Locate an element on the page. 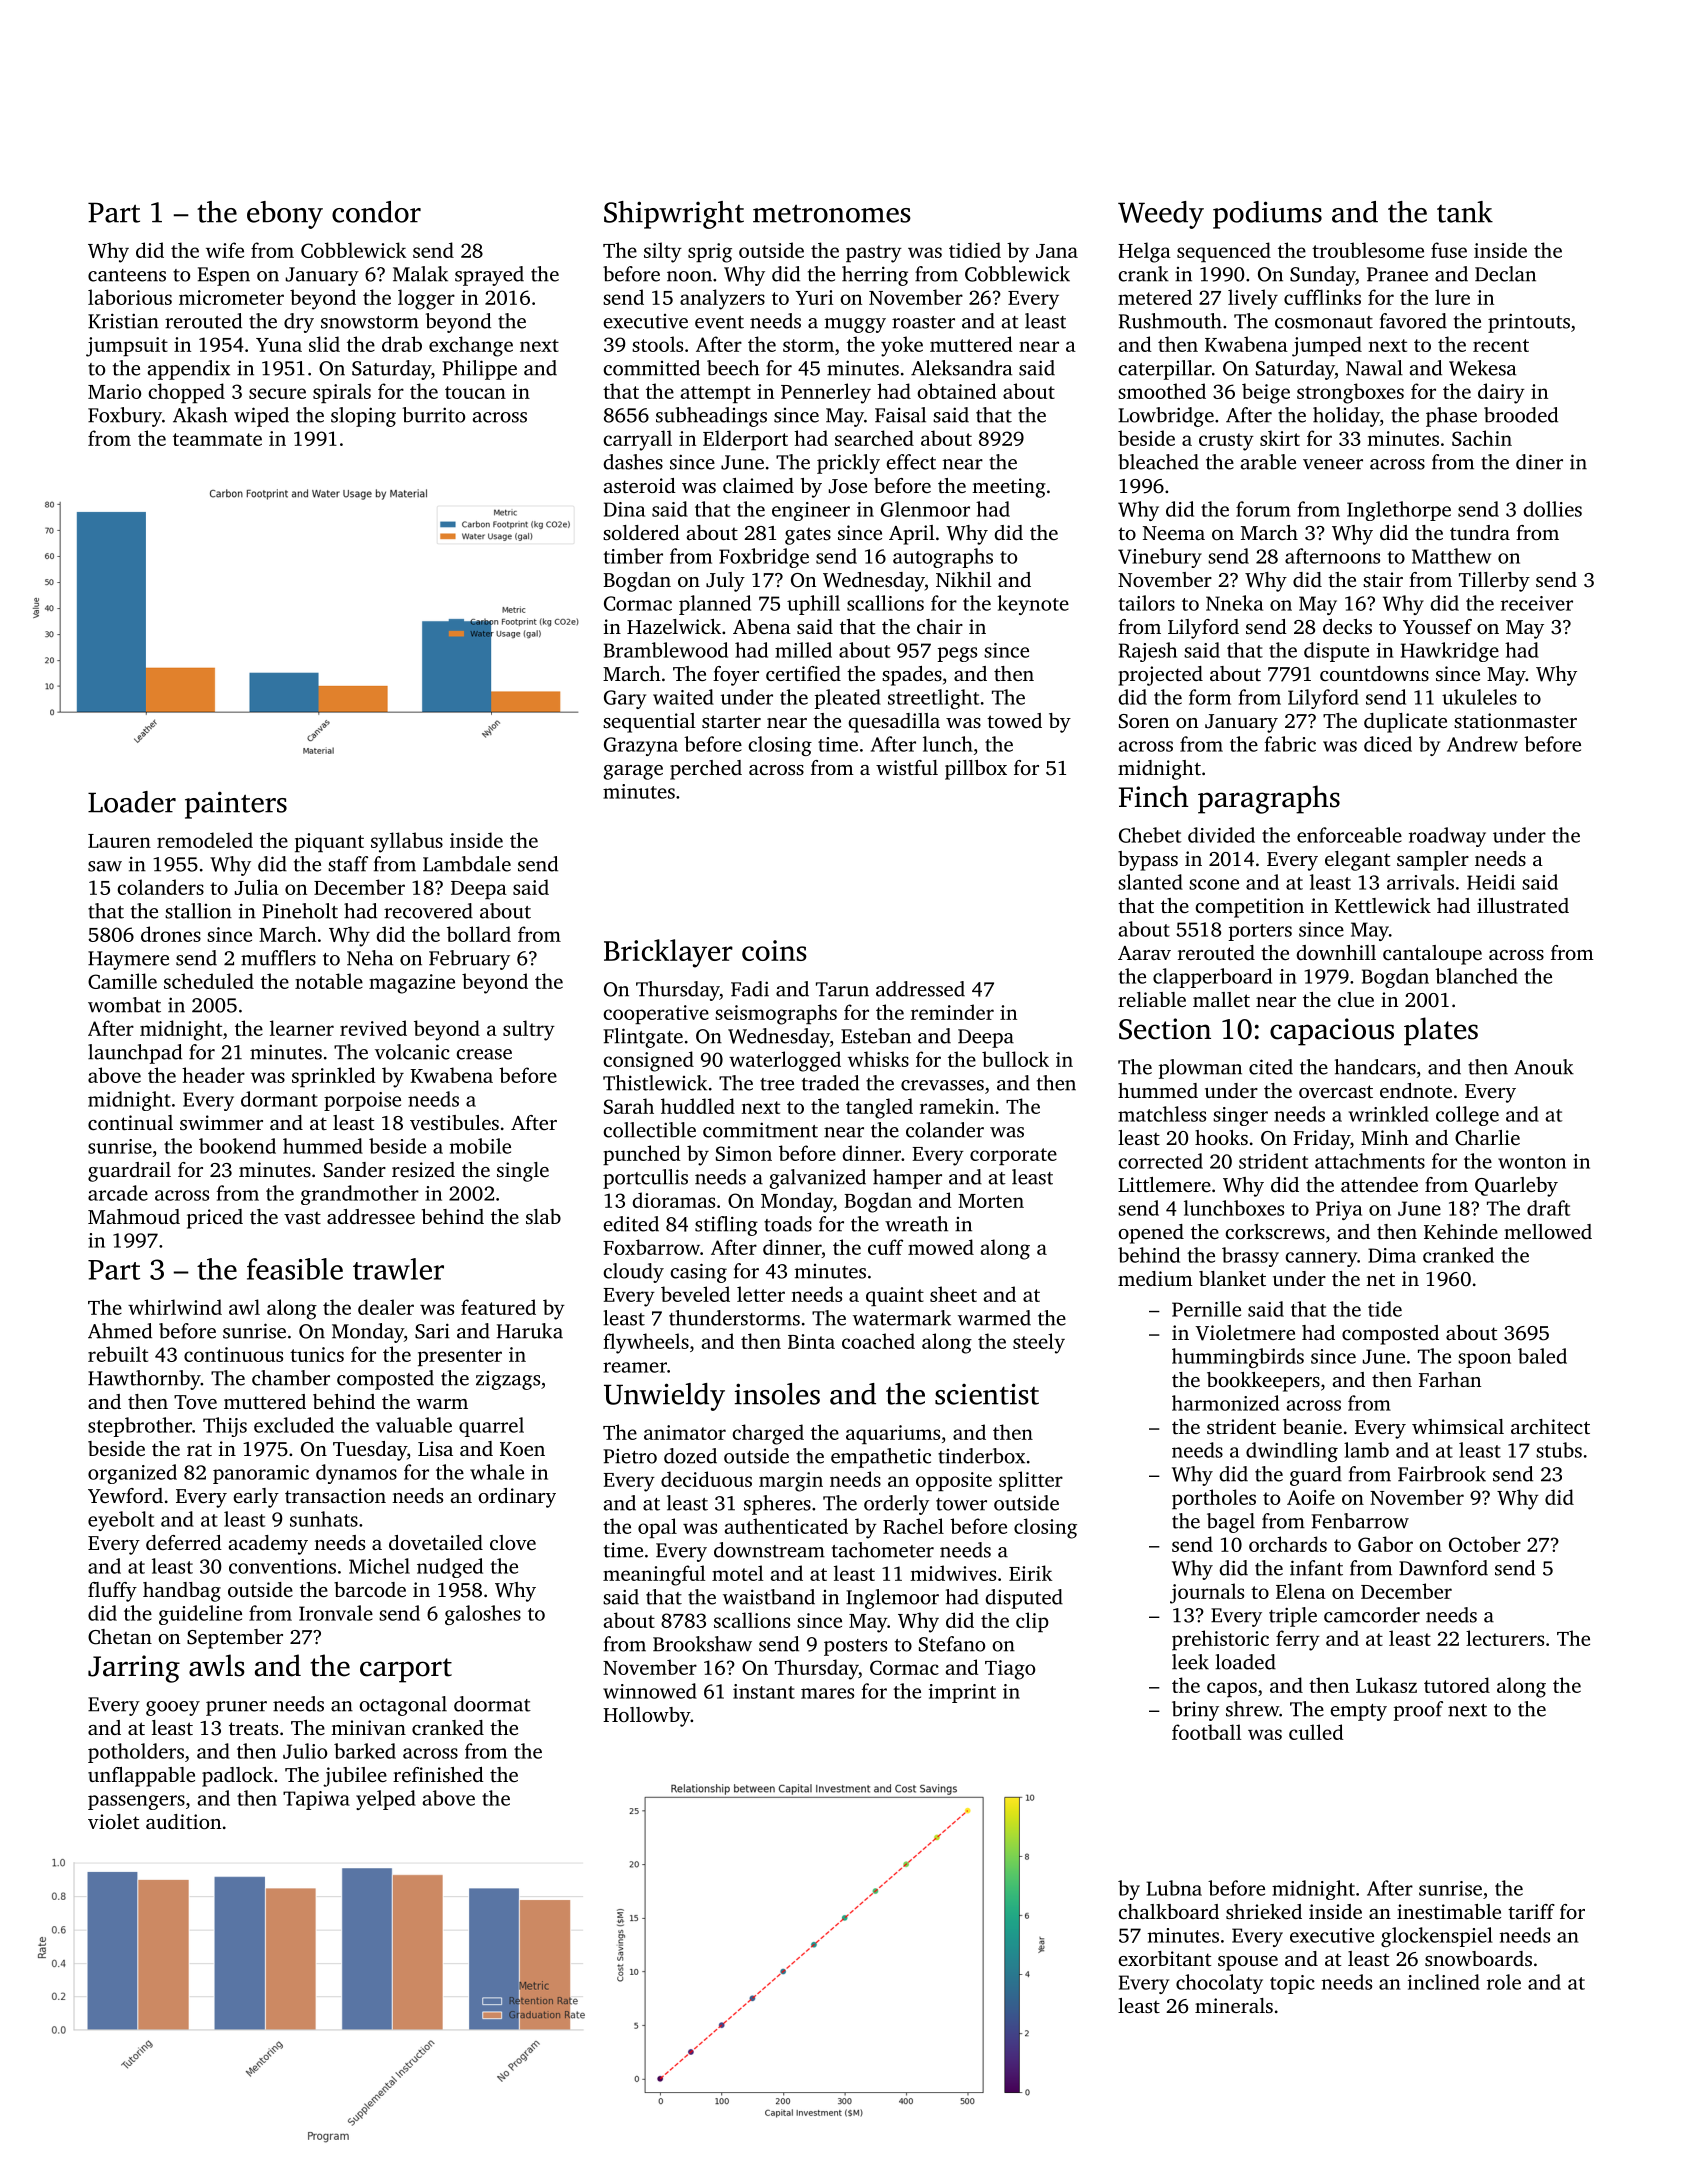 Image resolution: width=1683 pixels, height=2178 pixels. painters is located at coordinates (236, 805).
